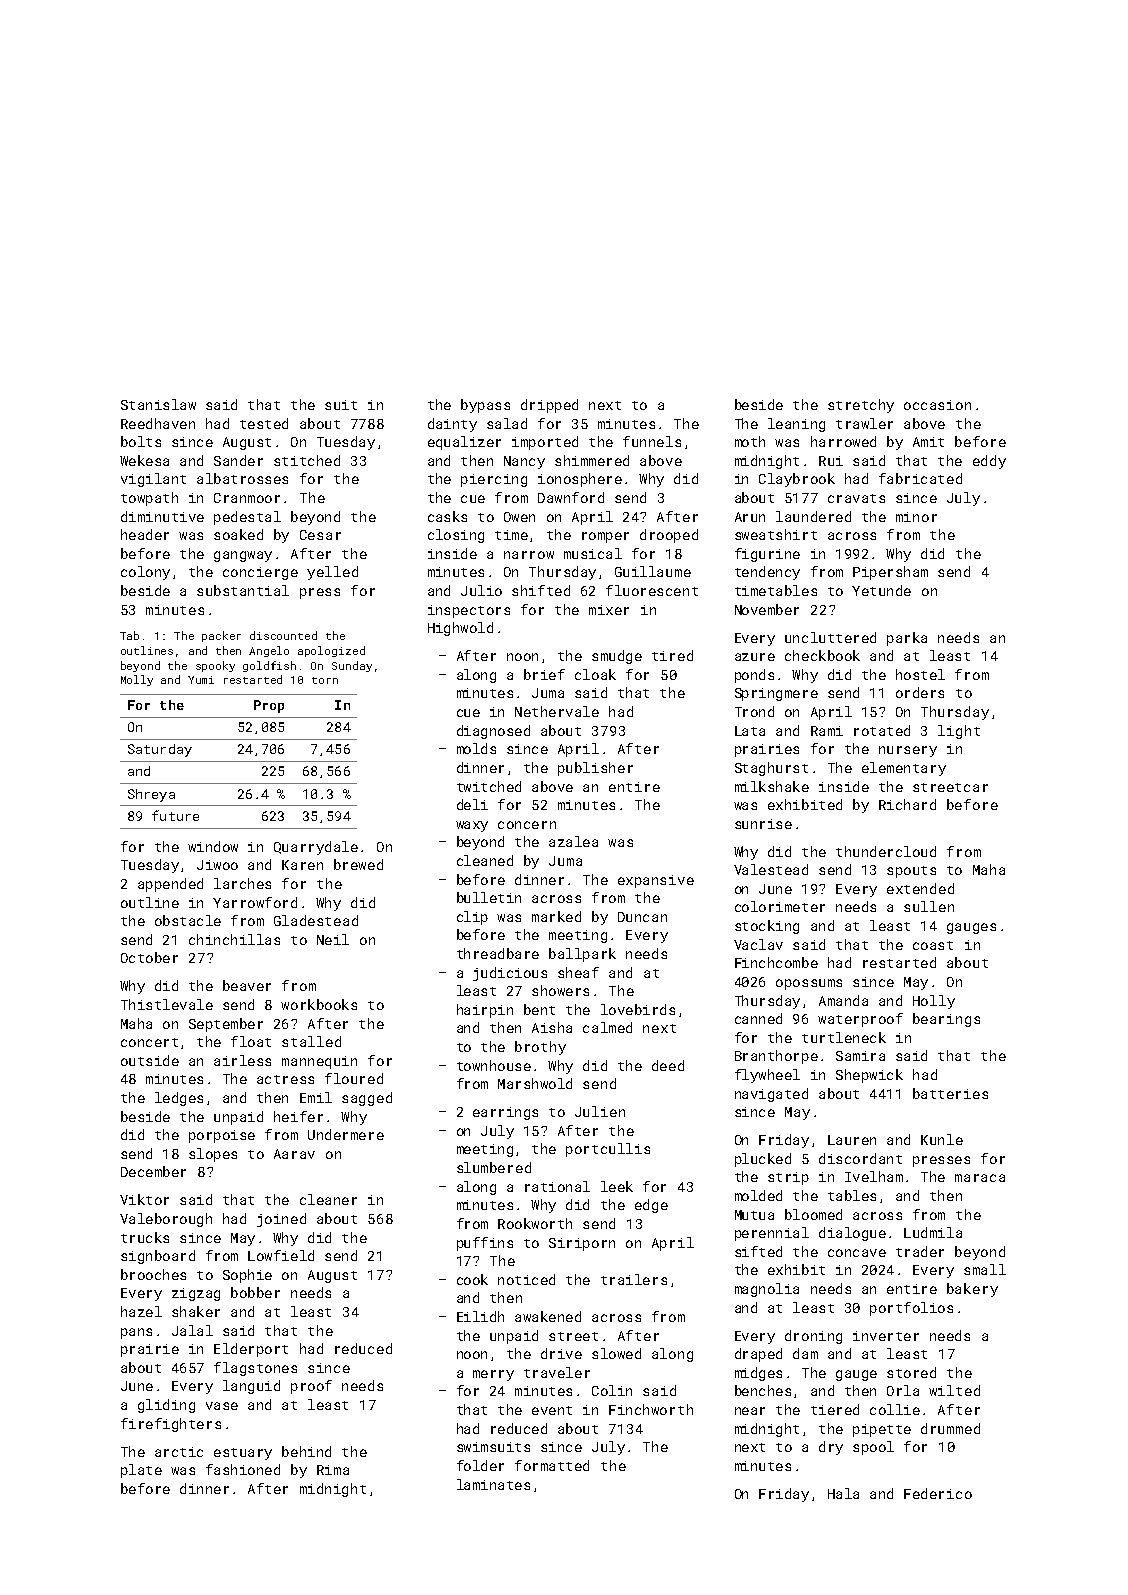  What do you see at coordinates (166, 1406) in the screenshot?
I see `gliding` at bounding box center [166, 1406].
